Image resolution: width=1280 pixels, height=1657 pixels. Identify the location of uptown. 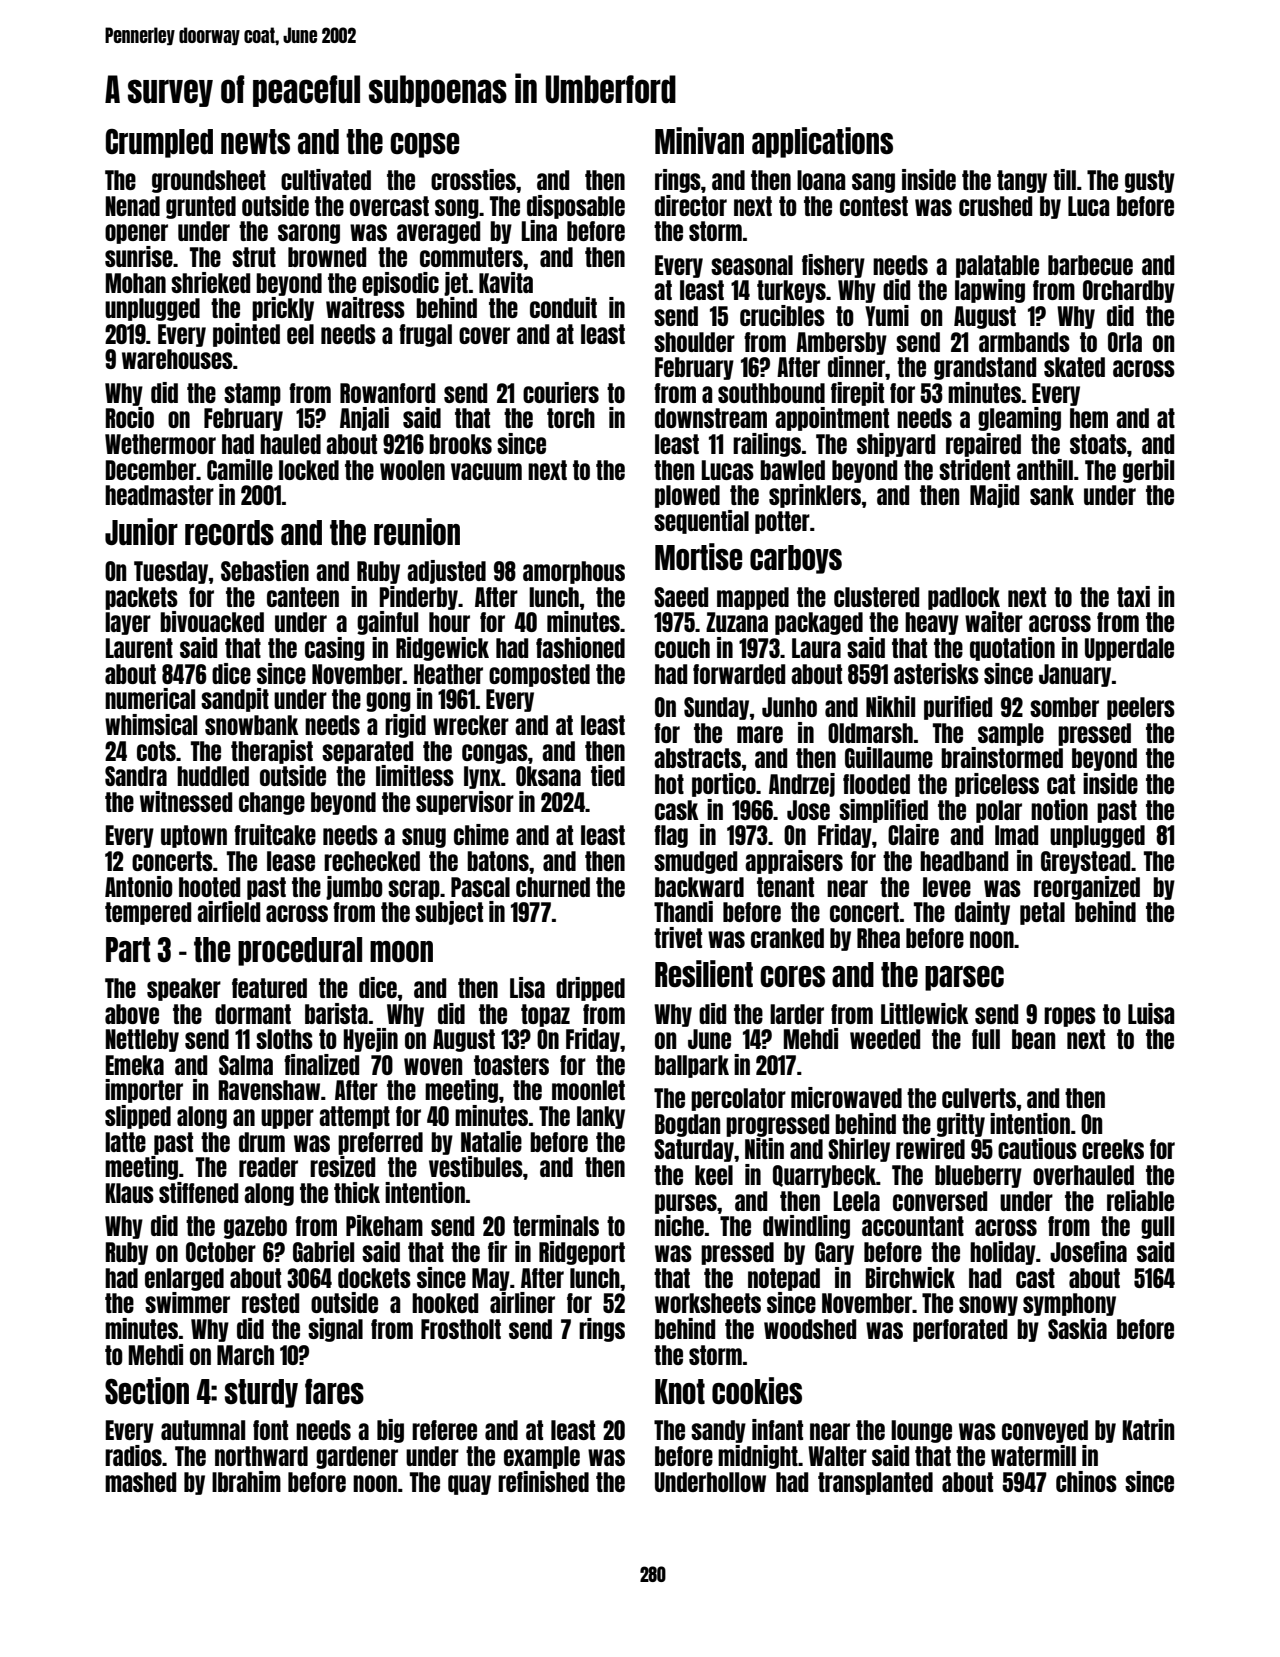
(194, 836).
